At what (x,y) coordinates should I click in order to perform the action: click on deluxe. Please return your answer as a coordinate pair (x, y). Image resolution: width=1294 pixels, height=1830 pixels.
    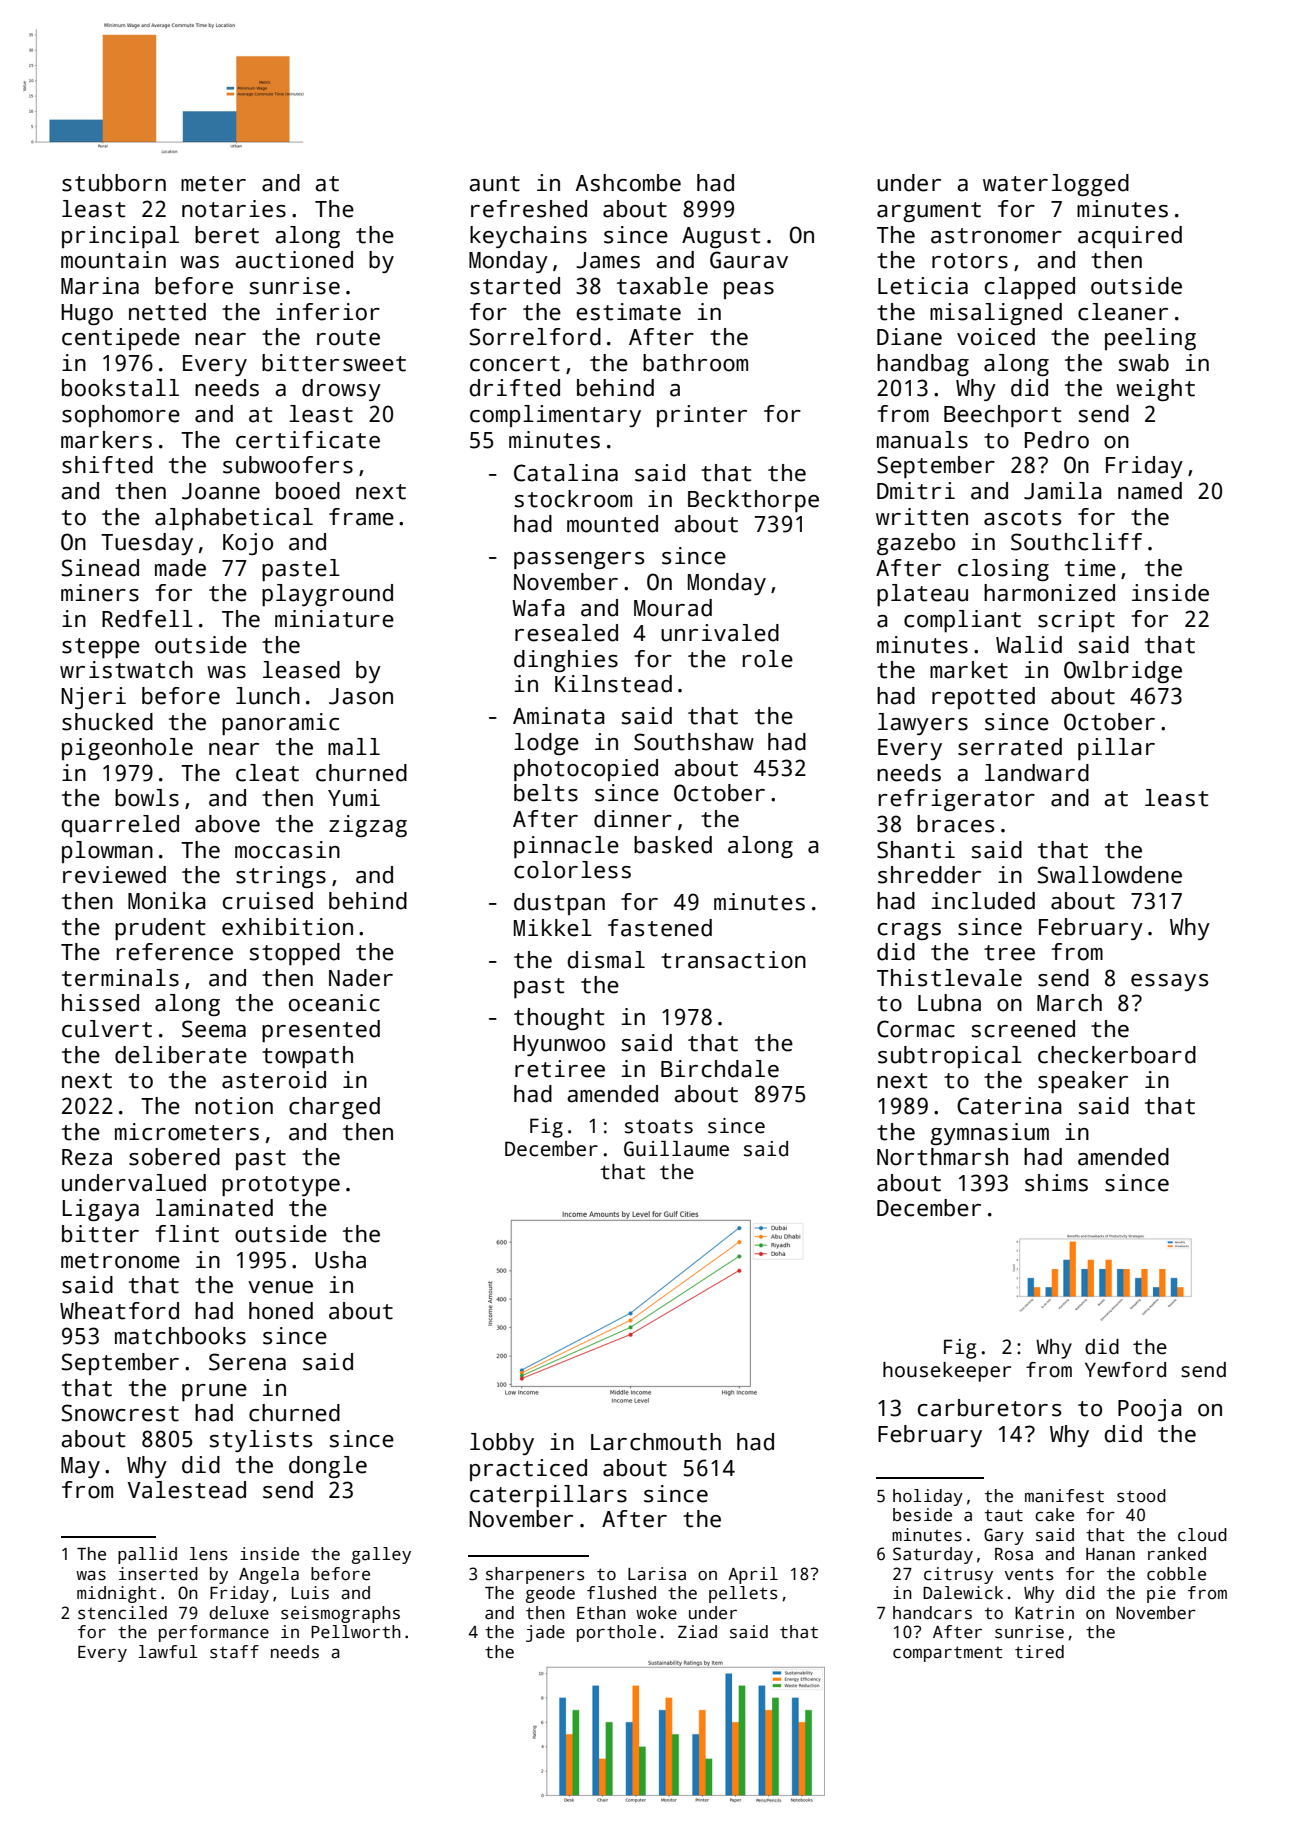
    Looking at the image, I should click on (239, 1613).
